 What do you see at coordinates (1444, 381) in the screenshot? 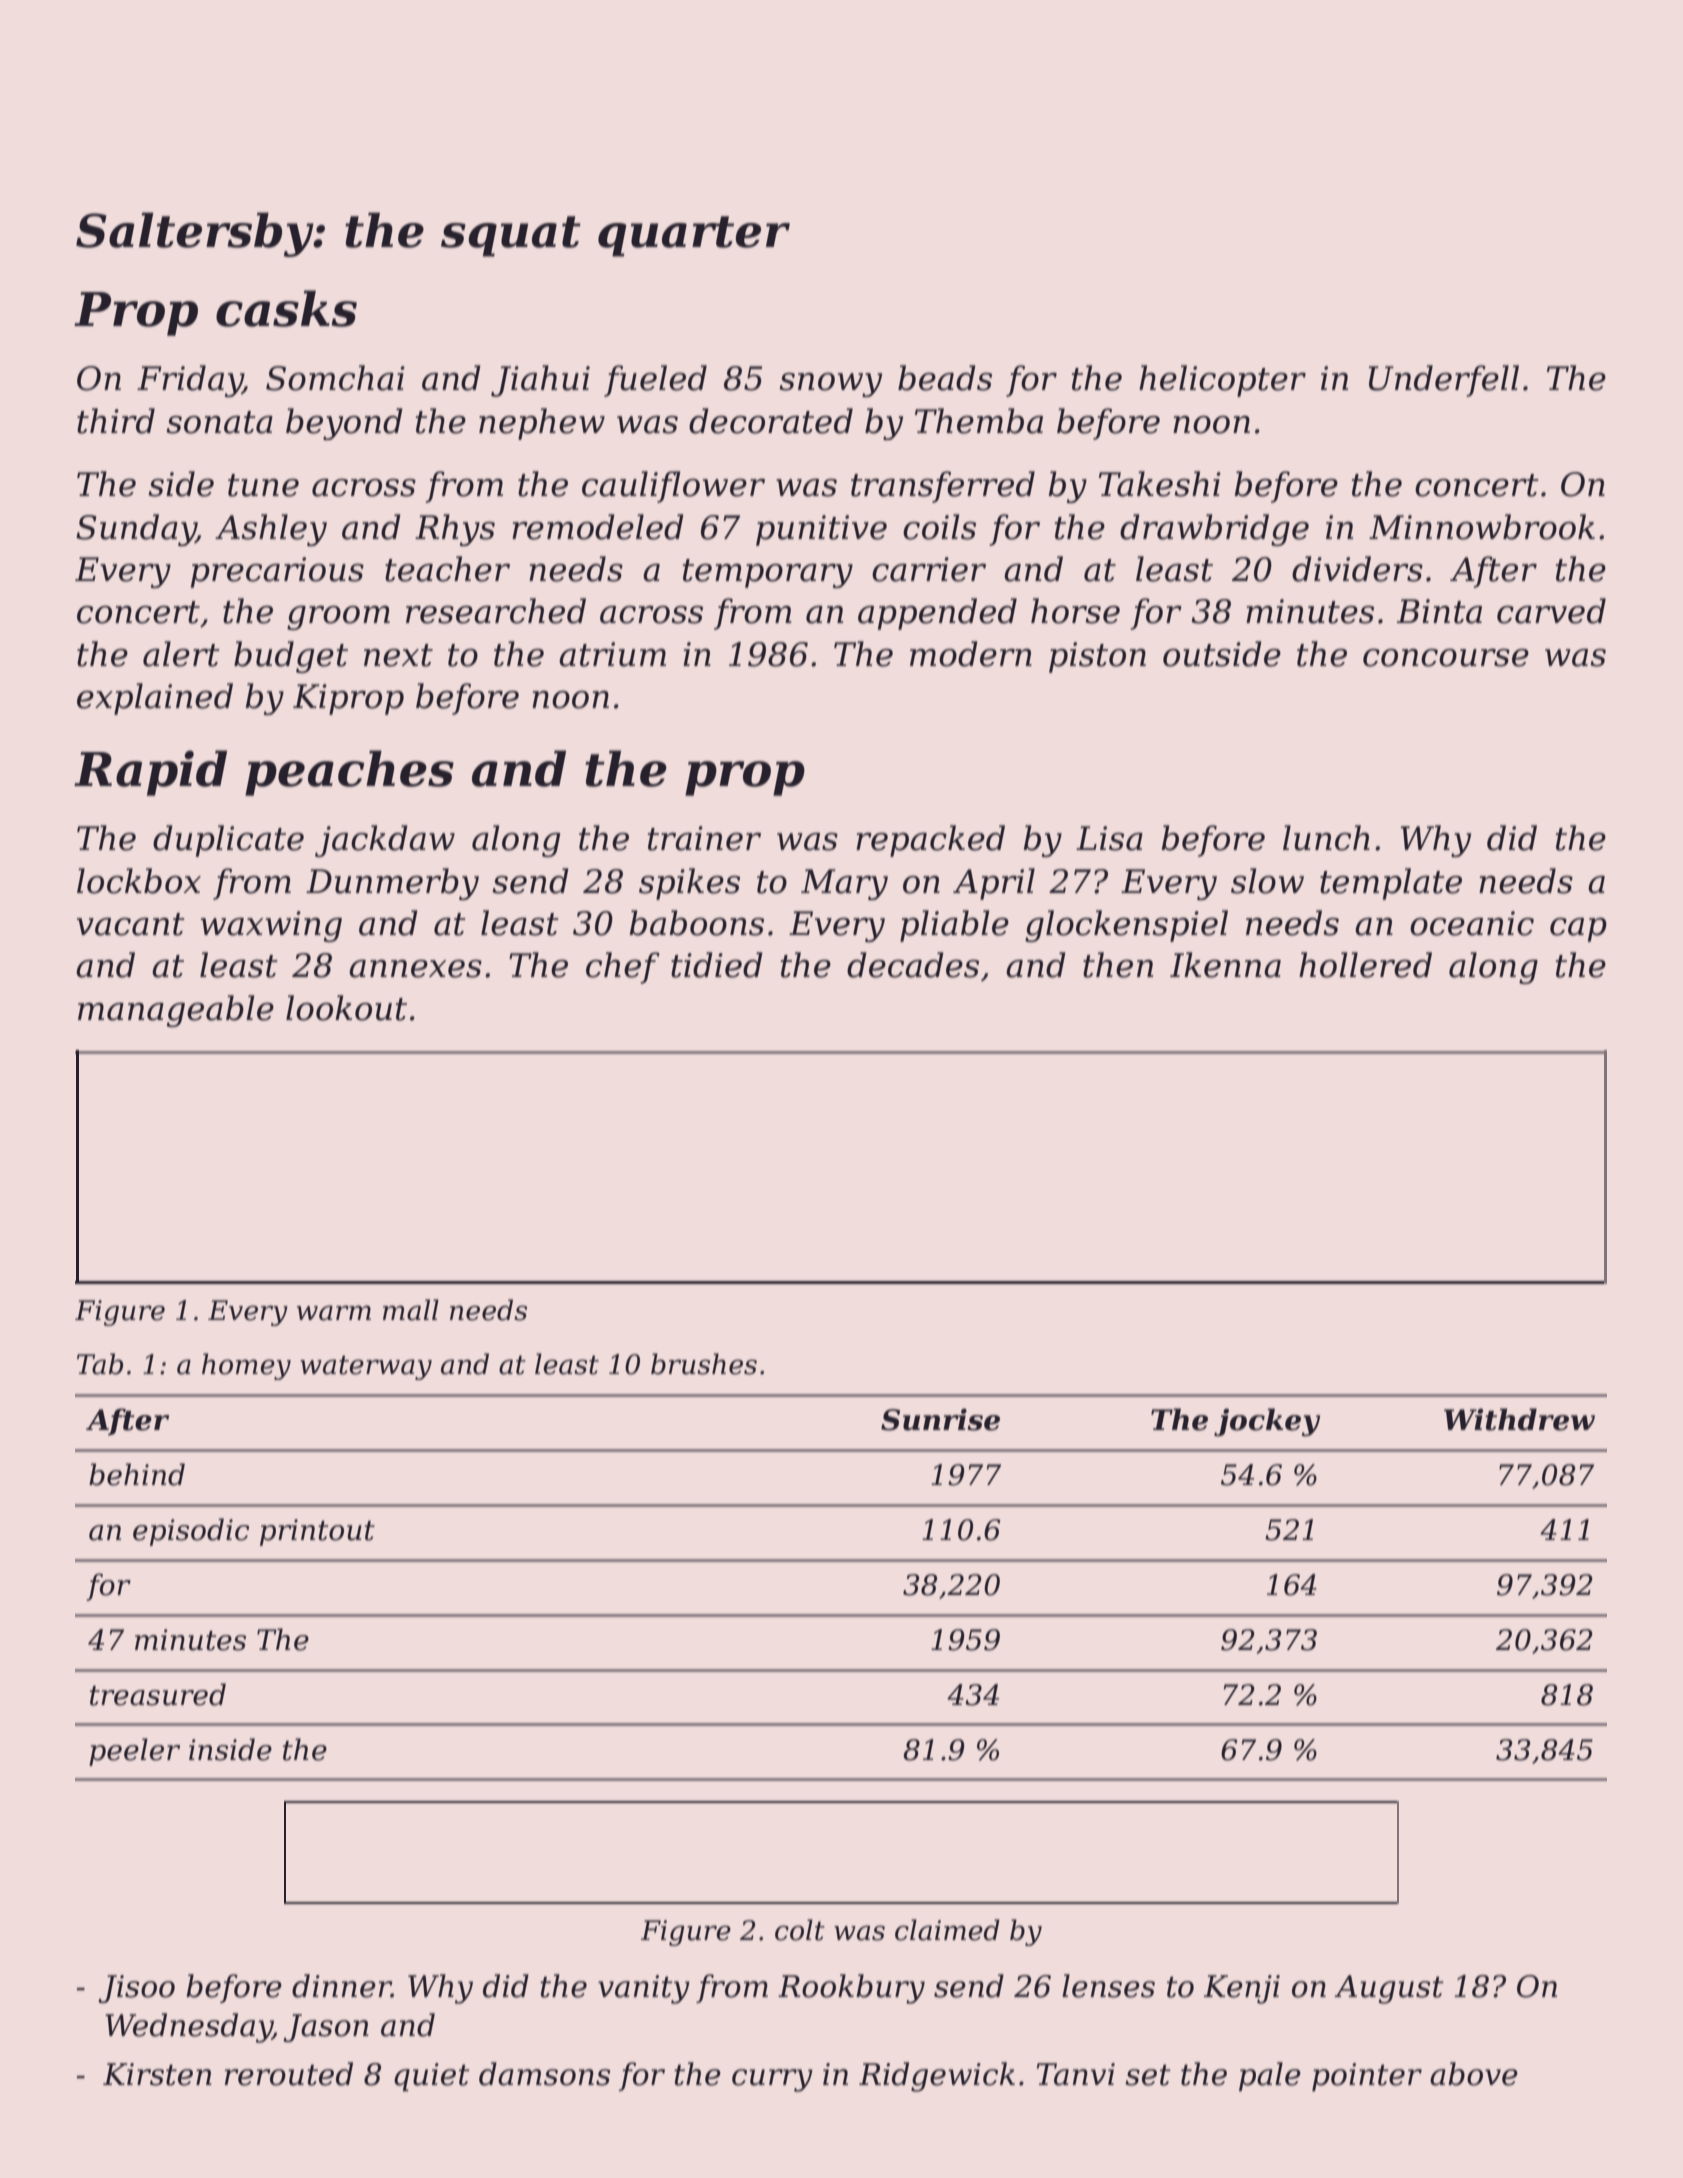
I see `Underfell` at bounding box center [1444, 381].
